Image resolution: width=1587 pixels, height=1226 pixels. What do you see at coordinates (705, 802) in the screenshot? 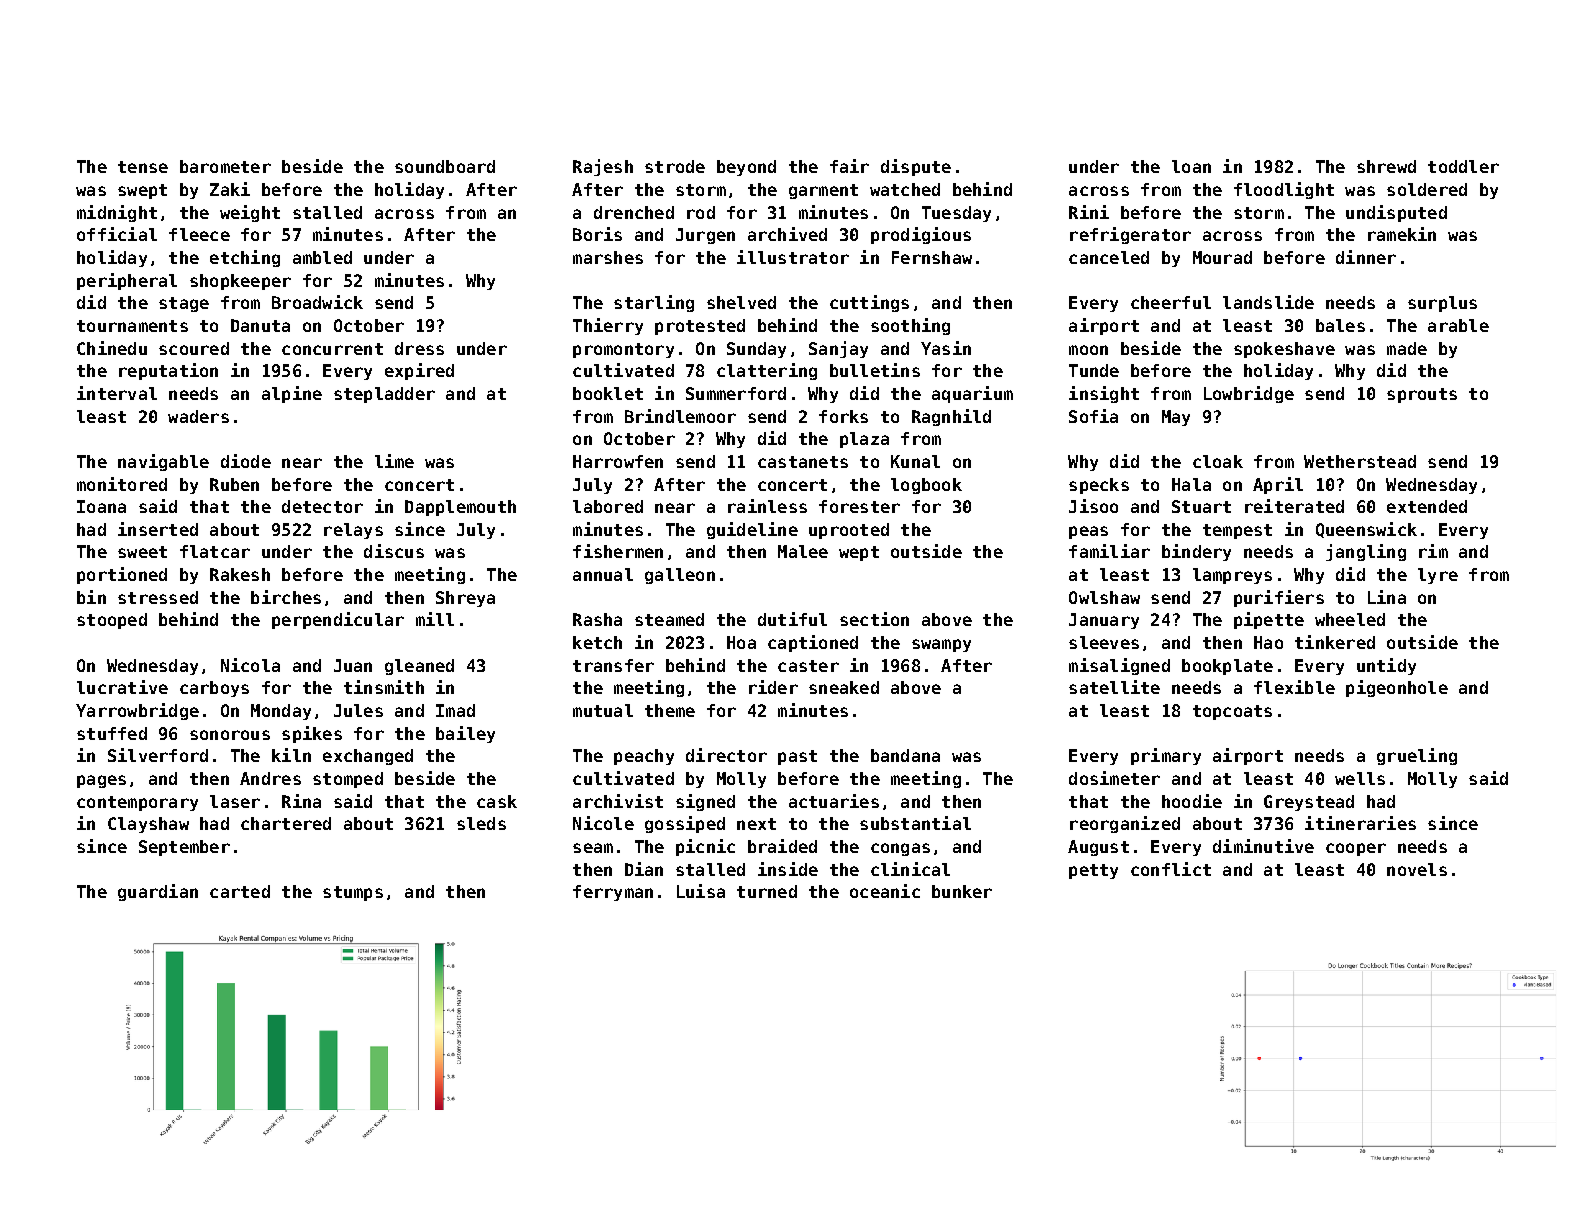
I see `signed` at bounding box center [705, 802].
